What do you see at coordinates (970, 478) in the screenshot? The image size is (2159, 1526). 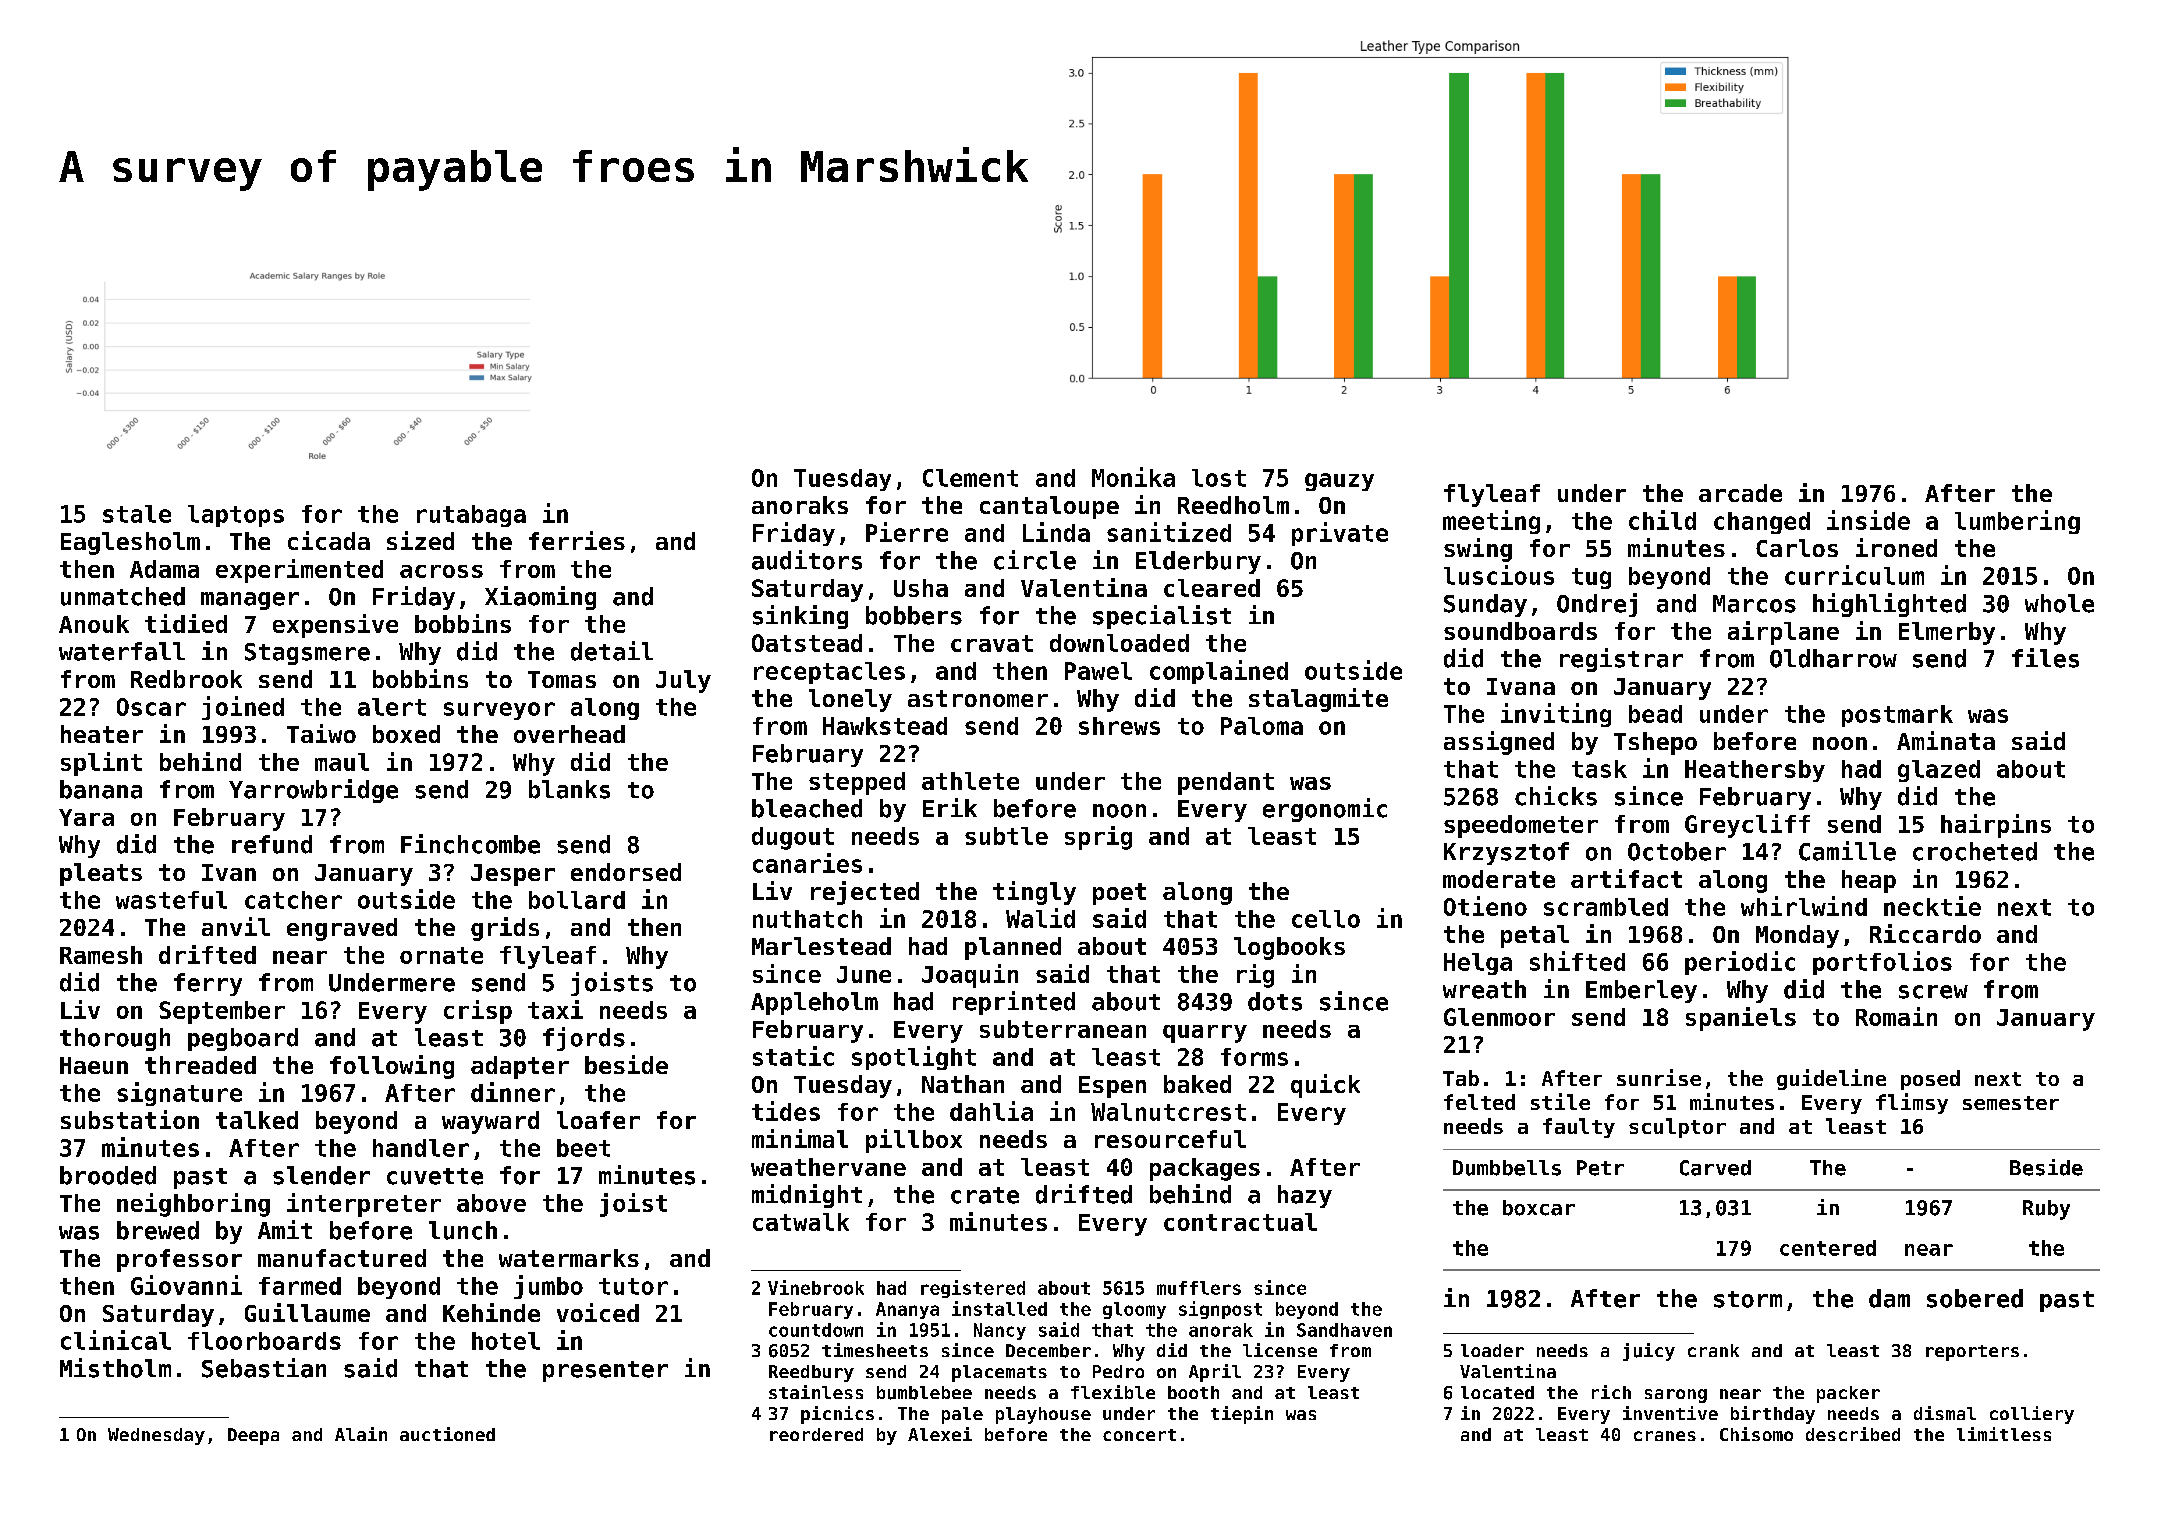 I see `Clement` at bounding box center [970, 478].
